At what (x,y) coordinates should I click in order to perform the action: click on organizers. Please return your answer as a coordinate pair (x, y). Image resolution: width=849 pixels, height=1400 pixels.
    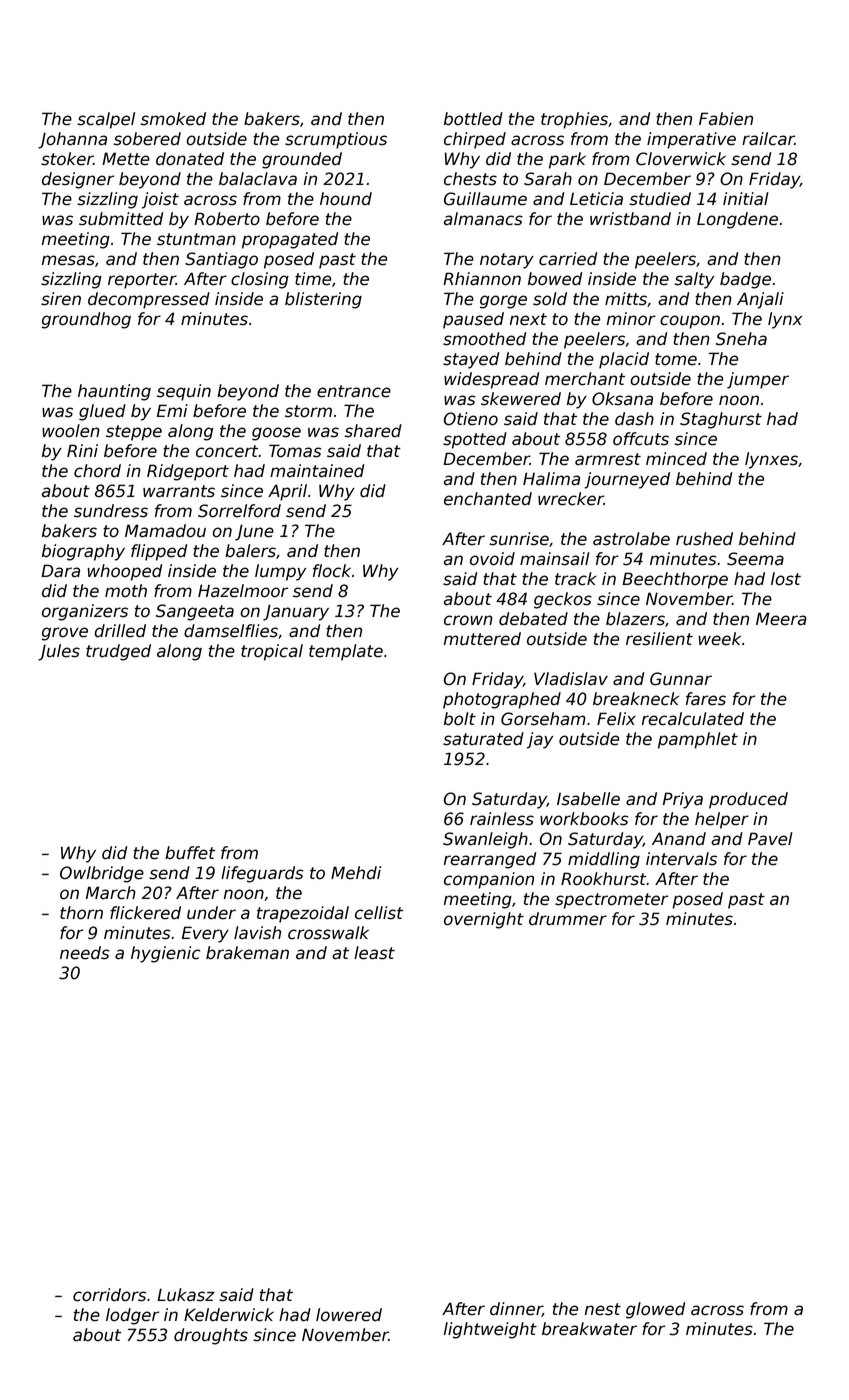
    Looking at the image, I should click on (85, 612).
